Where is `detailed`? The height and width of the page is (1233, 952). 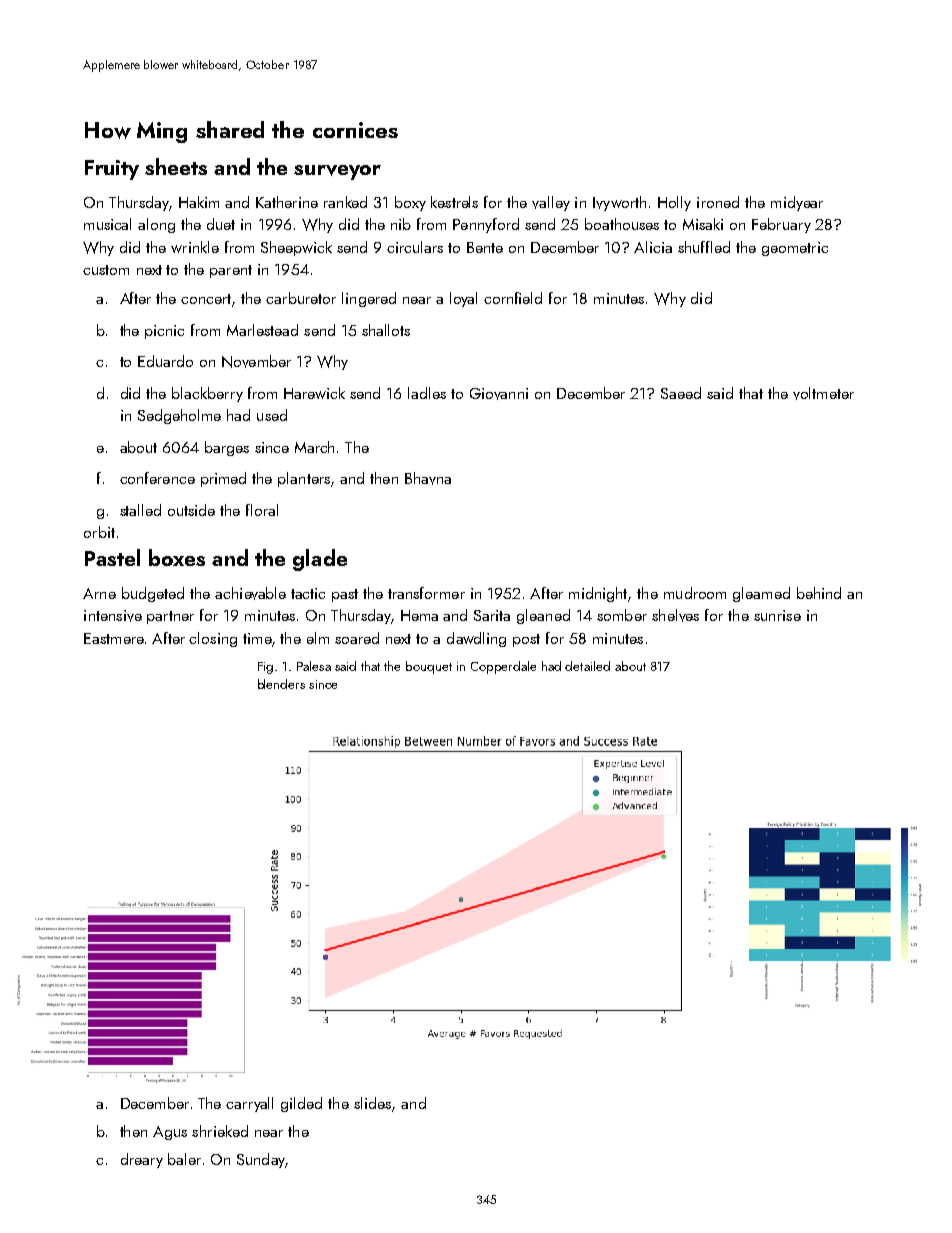 detailed is located at coordinates (587, 666).
